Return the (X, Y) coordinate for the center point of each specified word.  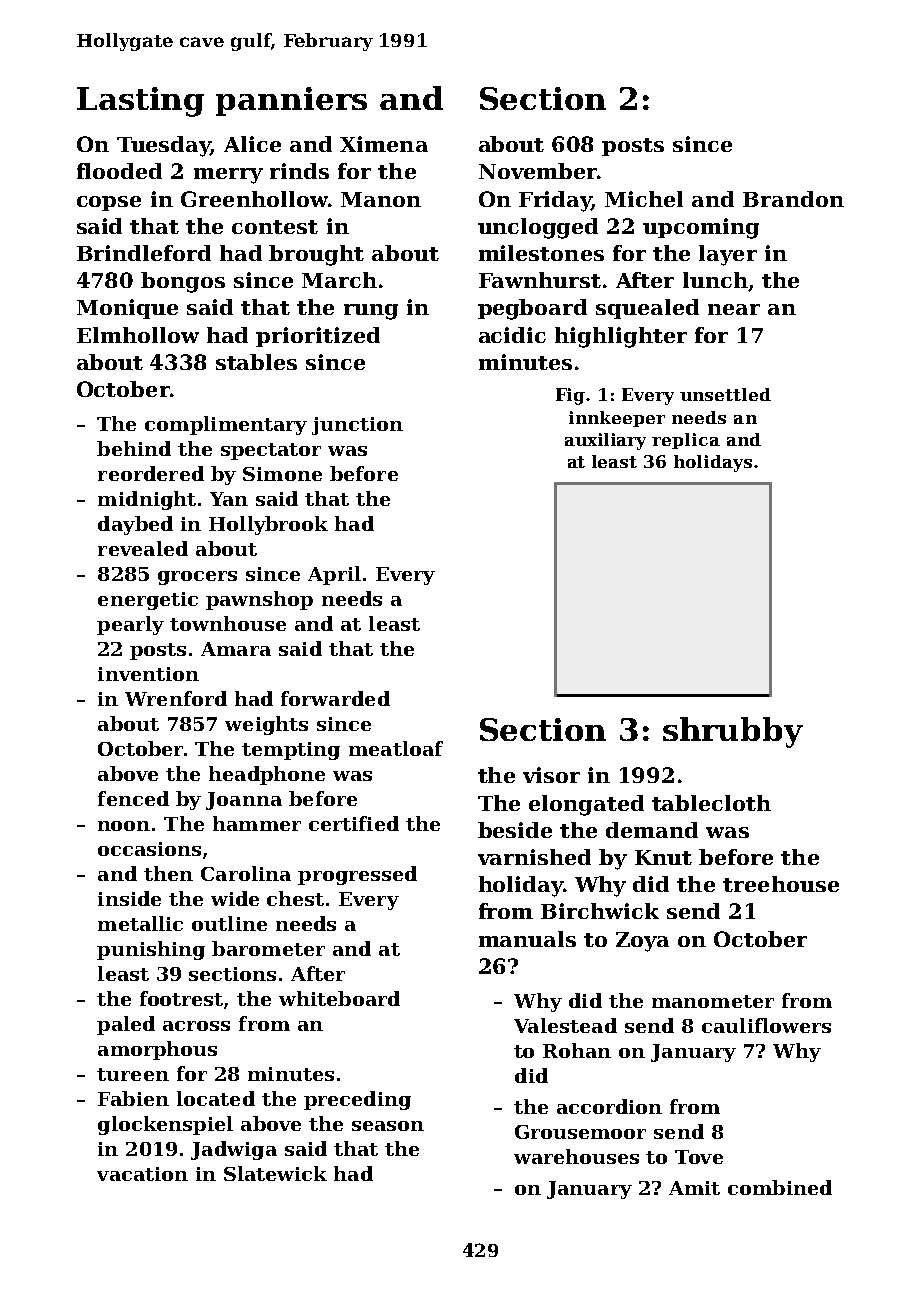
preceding (357, 1100)
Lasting (140, 102)
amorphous (157, 1050)
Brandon (793, 199)
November (538, 171)
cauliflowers (766, 1025)
